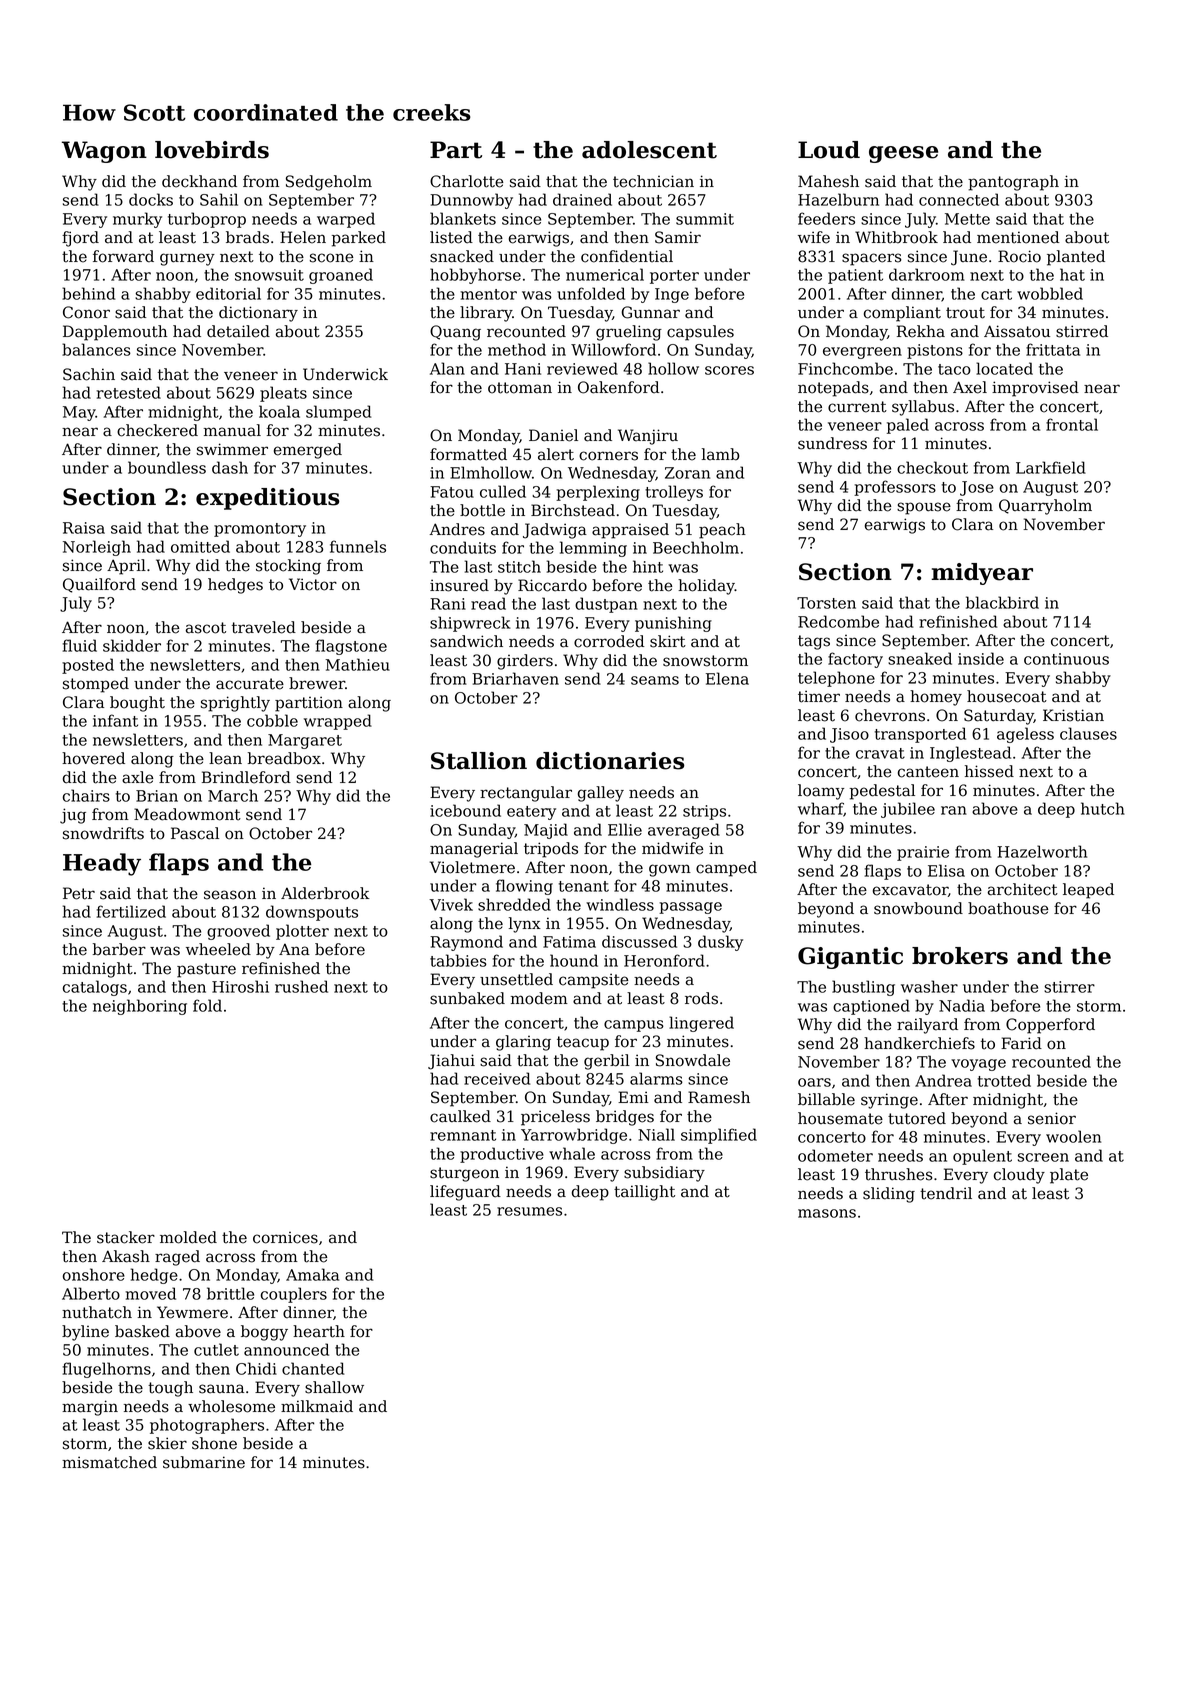  Describe the element at coordinates (489, 294) in the image. I see `mentor` at that location.
